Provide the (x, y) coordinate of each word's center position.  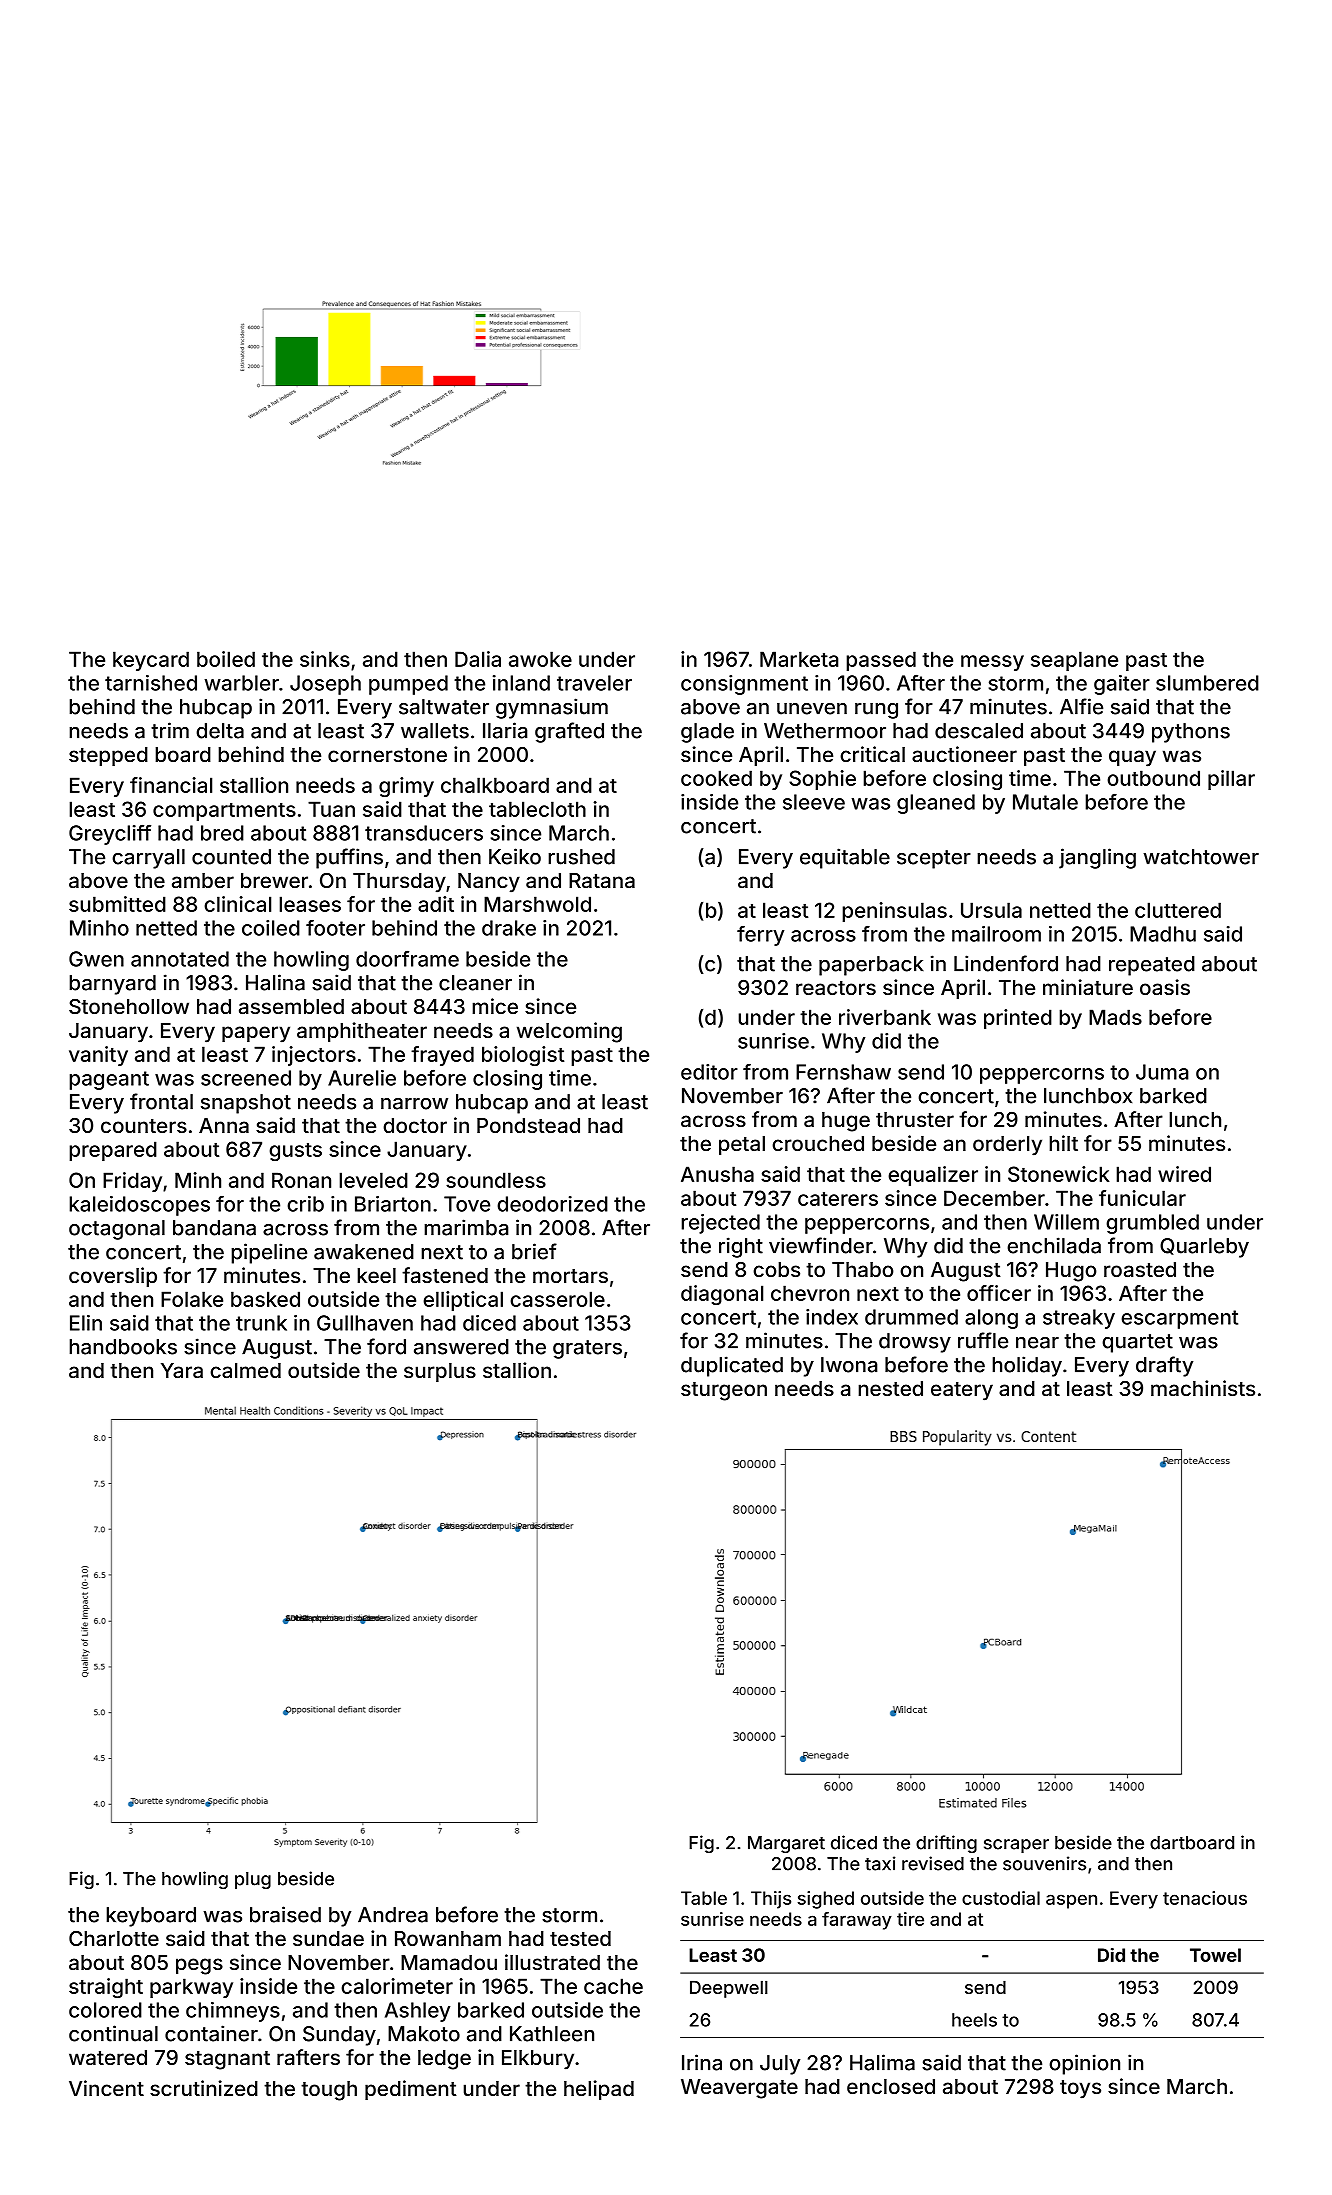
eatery (962, 1391)
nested (890, 1388)
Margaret (786, 1844)
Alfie (1081, 706)
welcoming (569, 1032)
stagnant (227, 2060)
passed (881, 661)
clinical (237, 904)
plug (253, 1880)
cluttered (1178, 910)
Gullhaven (365, 1323)
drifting (946, 1844)
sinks (325, 659)
